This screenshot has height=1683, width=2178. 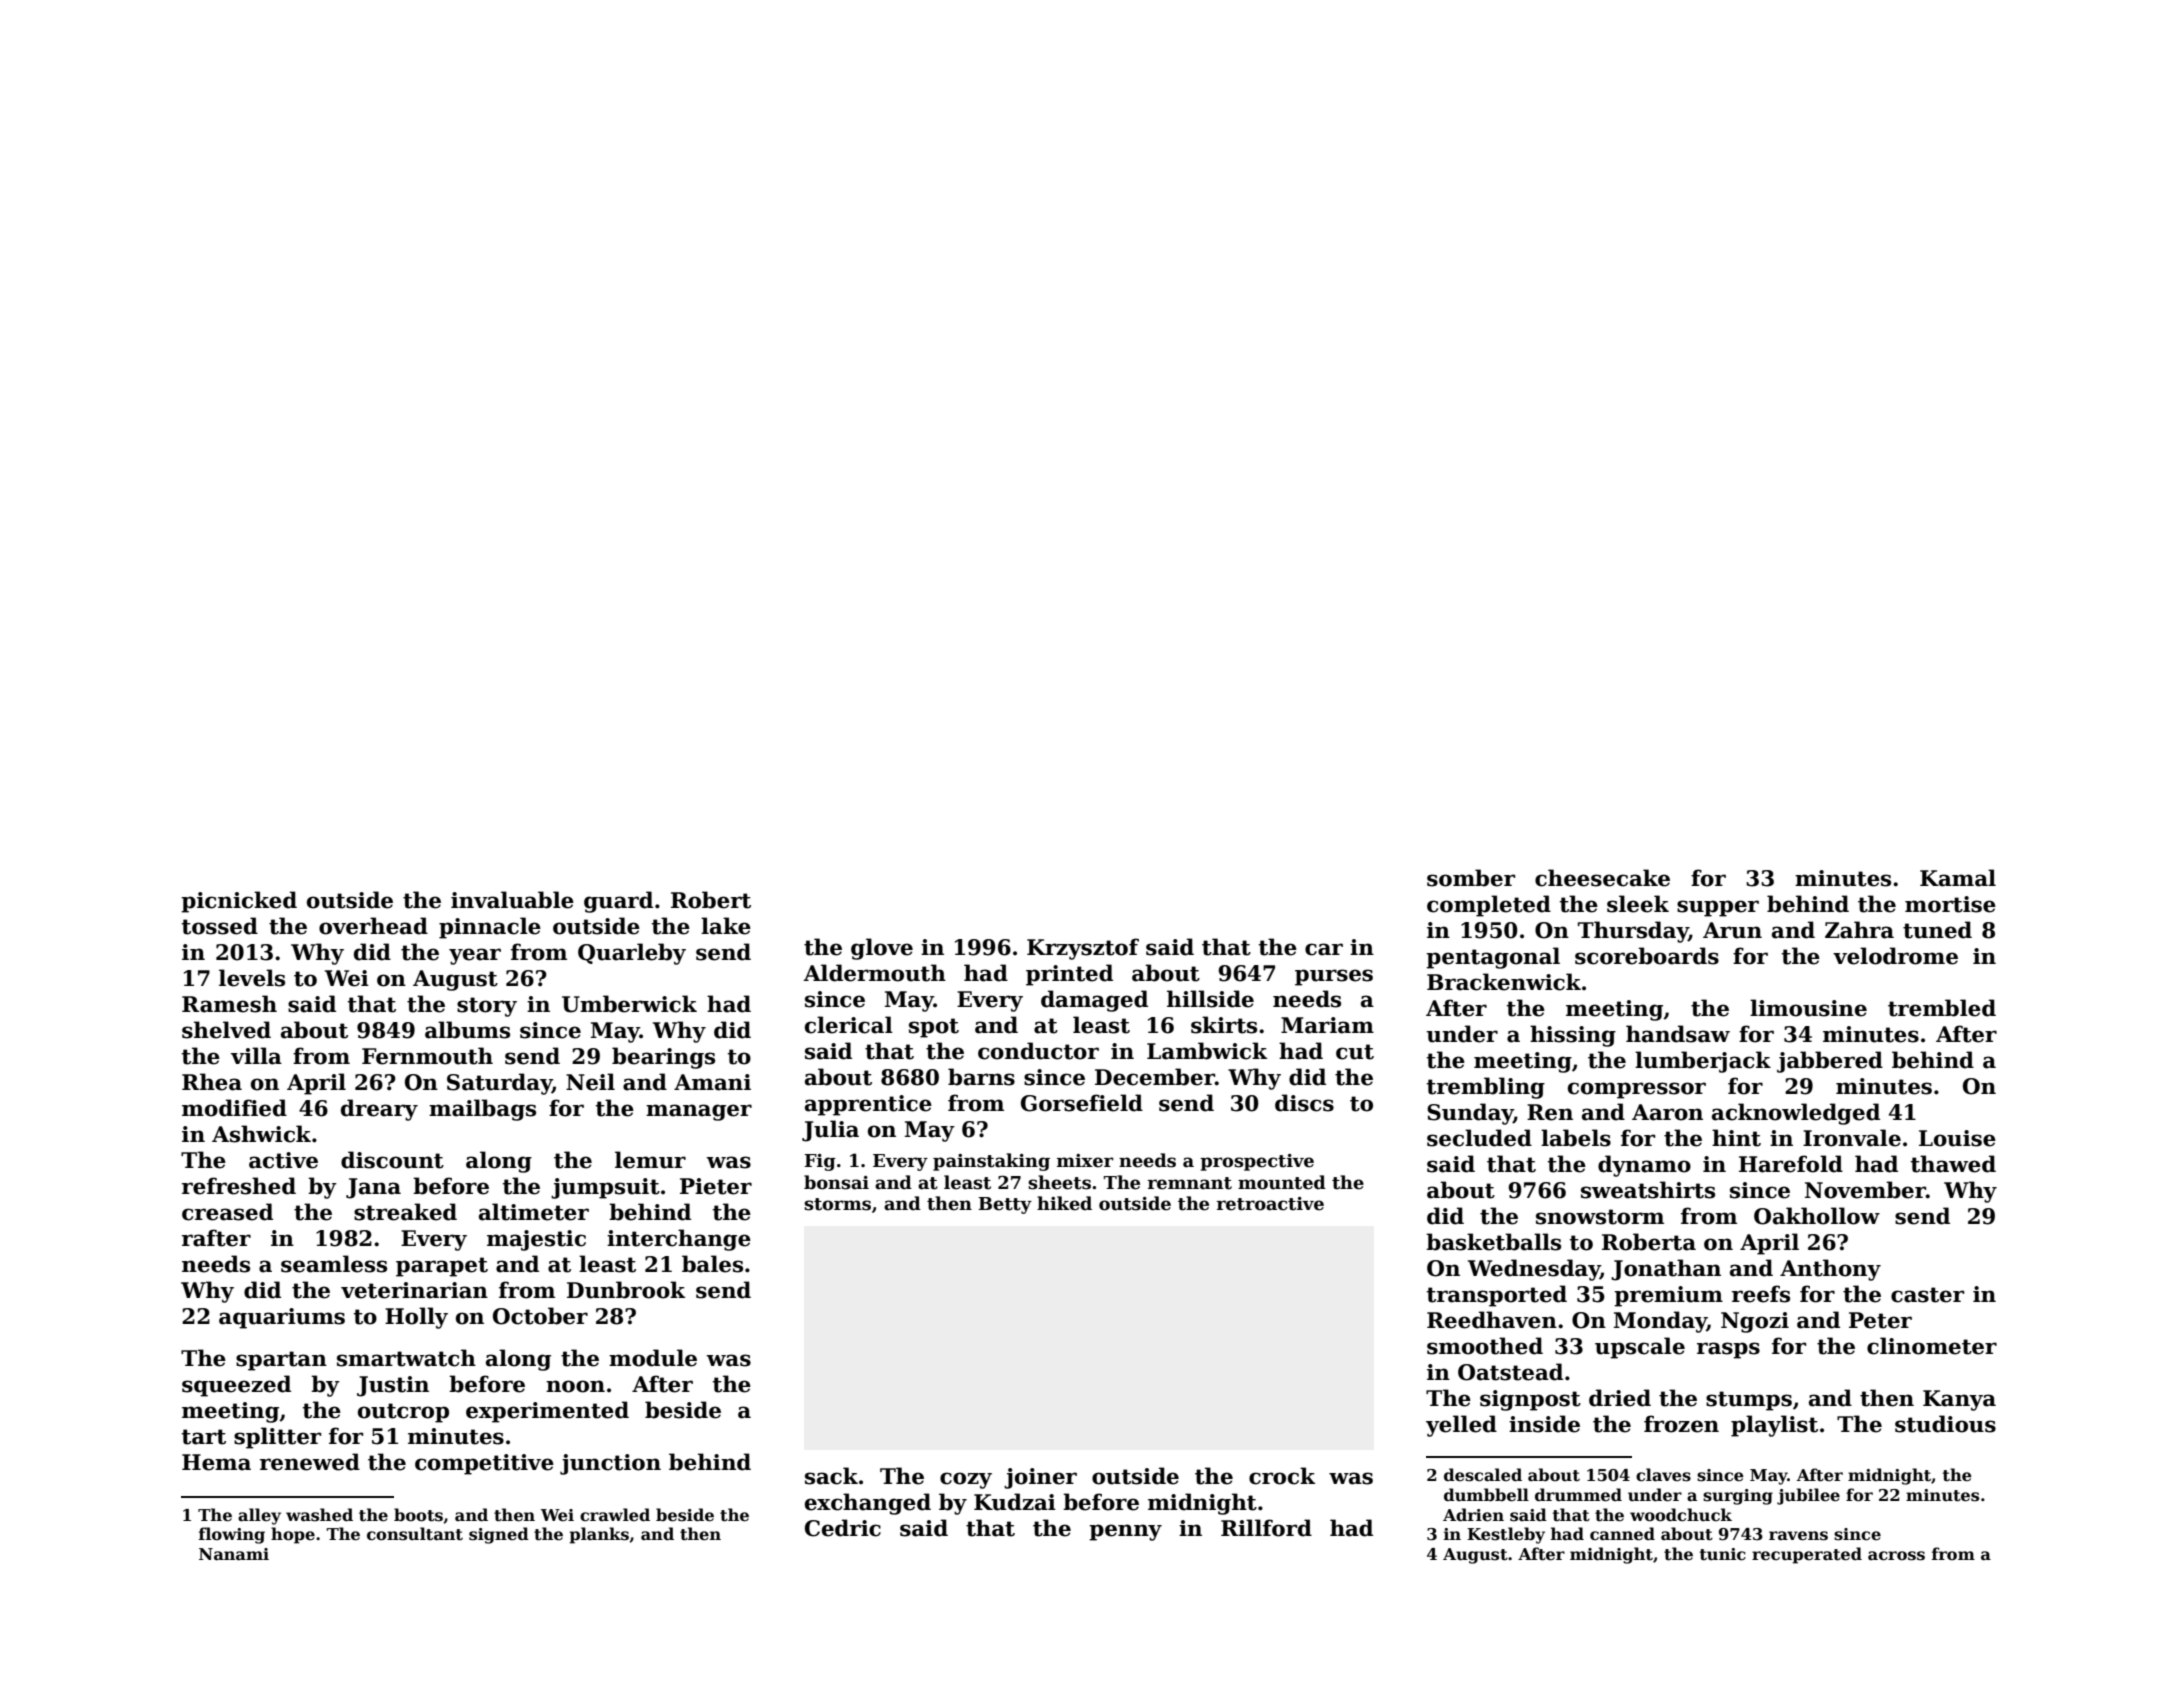 I want to click on limousine, so click(x=1808, y=1008).
